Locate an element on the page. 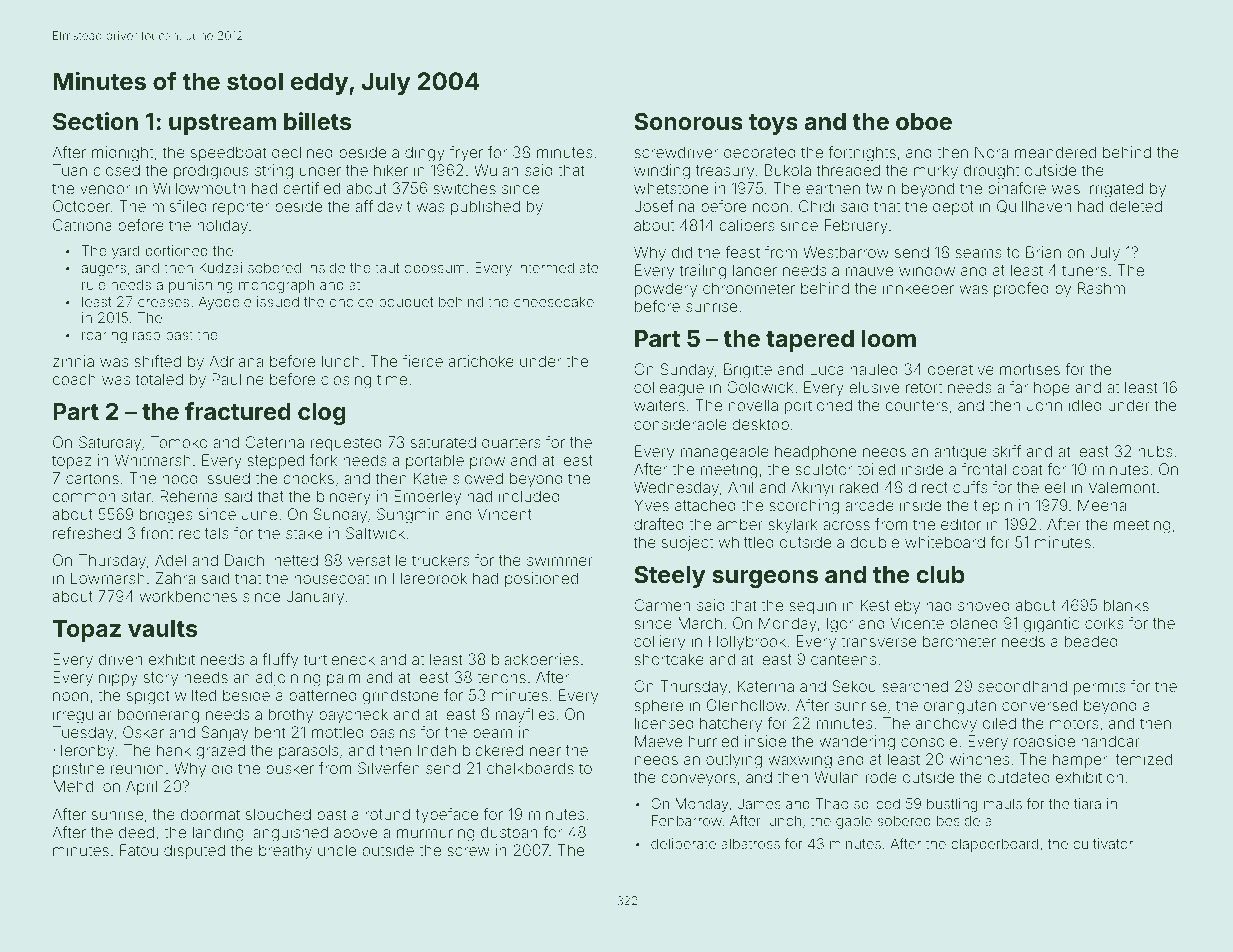  Mehdi is located at coordinates (75, 786).
